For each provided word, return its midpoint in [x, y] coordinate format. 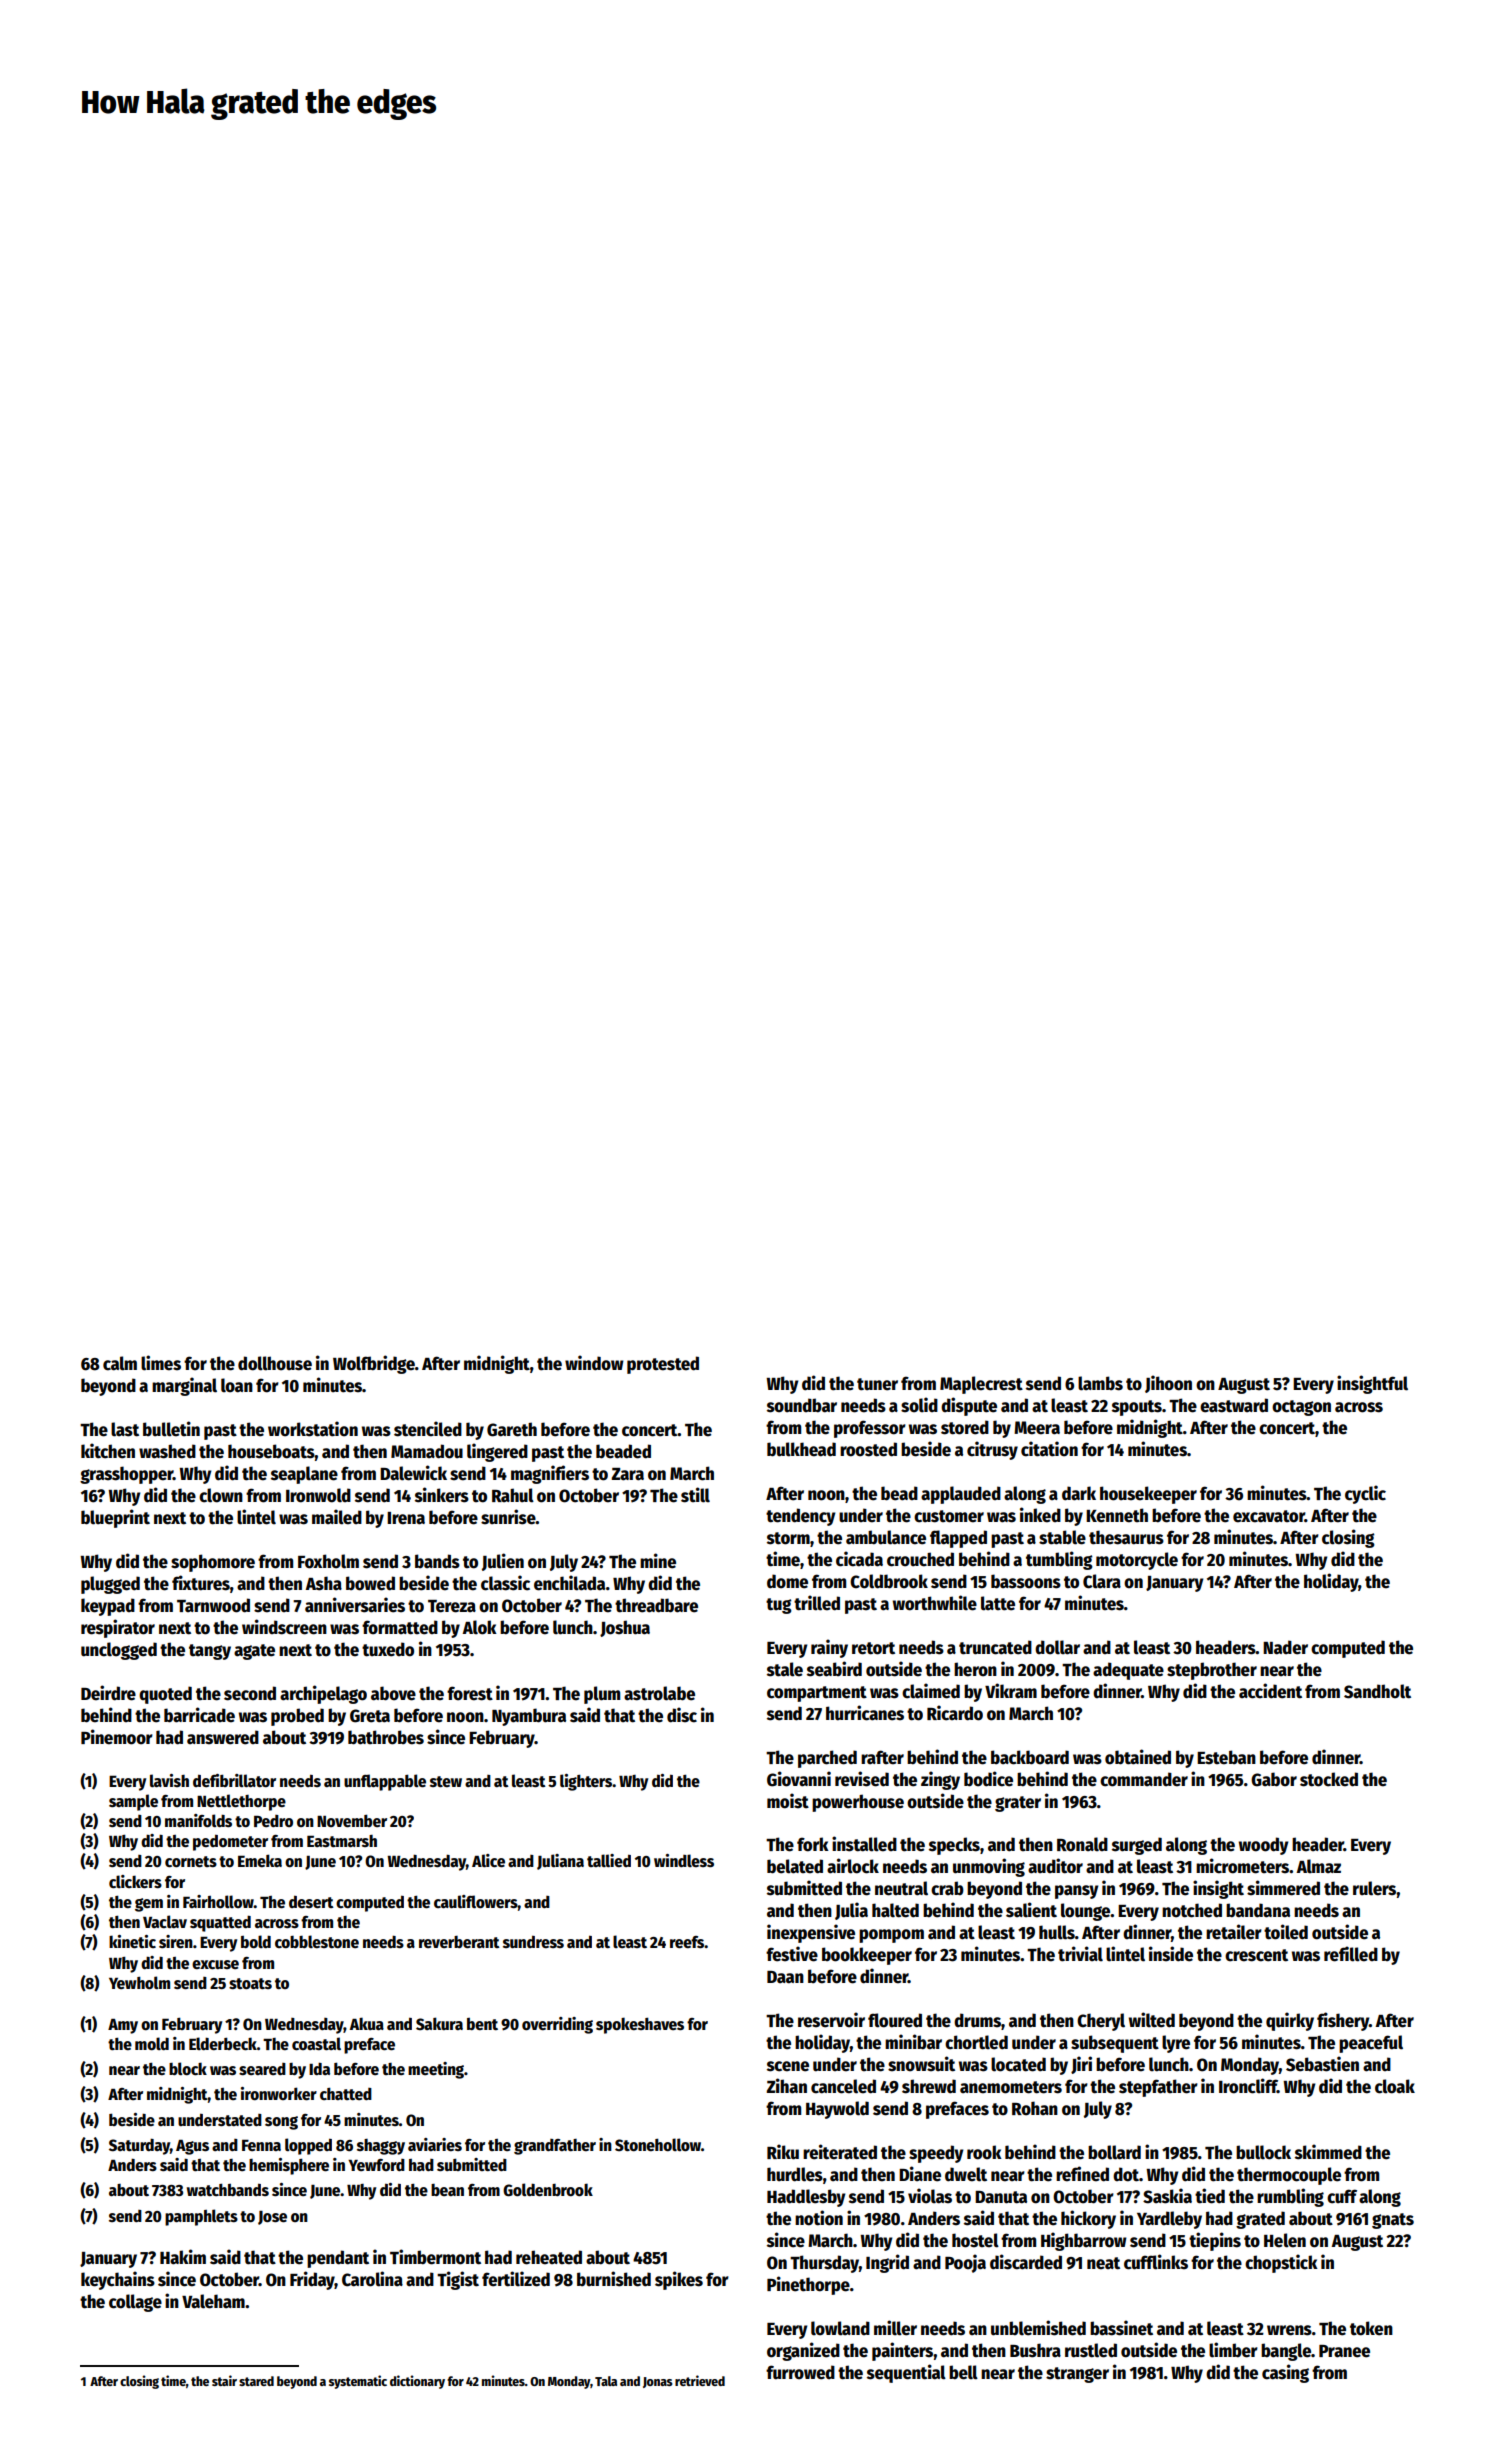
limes [161, 1363]
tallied [609, 1860]
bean [447, 2190]
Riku [783, 2152]
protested [663, 1365]
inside [1171, 1954]
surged [1137, 1846]
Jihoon [1168, 1384]
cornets [191, 1862]
